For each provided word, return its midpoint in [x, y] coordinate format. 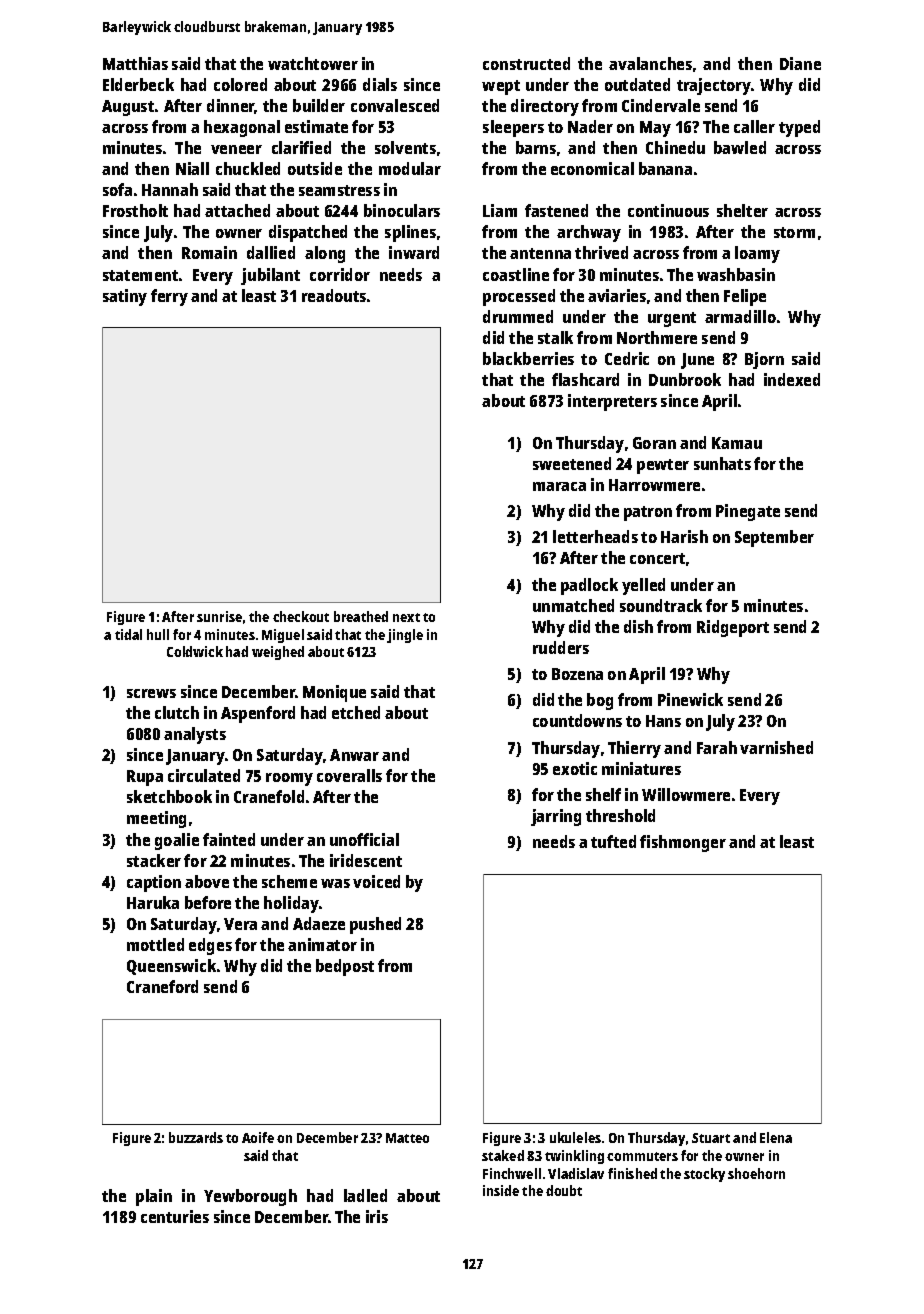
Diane [800, 63]
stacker [154, 860]
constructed [526, 63]
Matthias [135, 63]
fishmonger [683, 843]
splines [410, 233]
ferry [169, 297]
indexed [792, 379]
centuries [175, 1216]
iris [377, 1216]
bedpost [345, 967]
